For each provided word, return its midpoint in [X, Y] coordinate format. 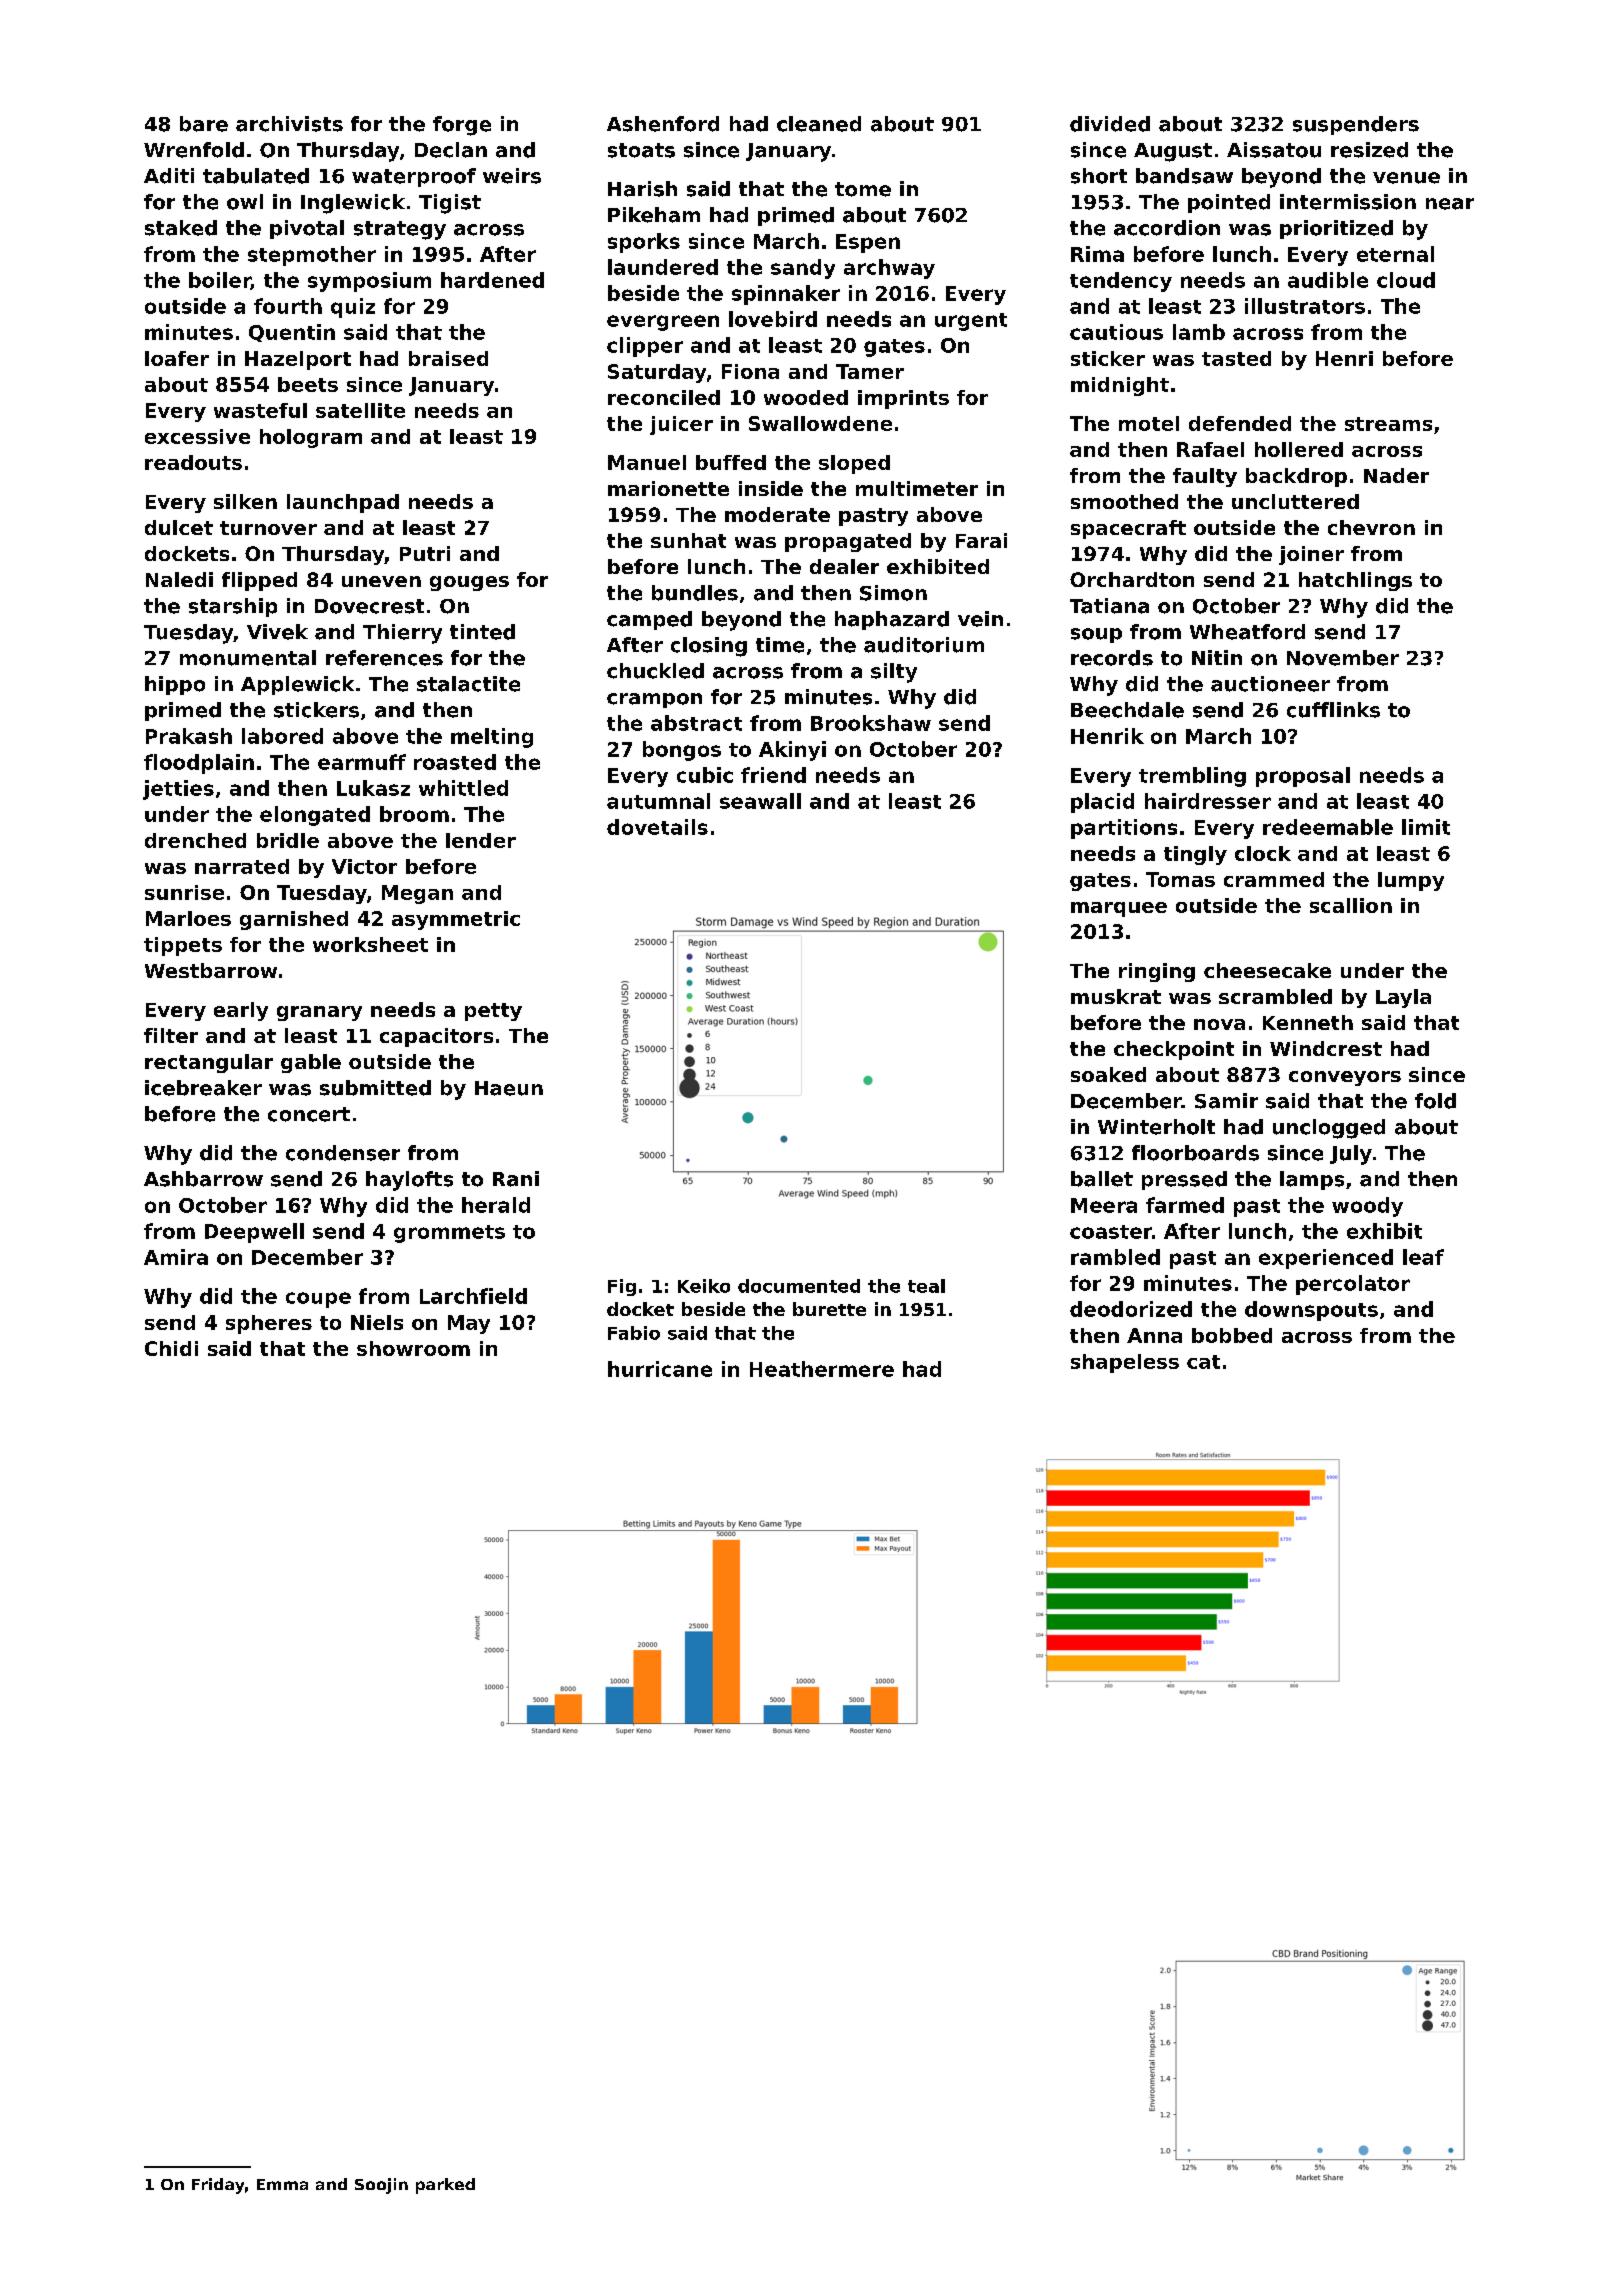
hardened [492, 280]
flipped [259, 581]
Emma [282, 2184]
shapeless [1125, 1363]
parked [445, 2186]
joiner [1311, 555]
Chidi [171, 1348]
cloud [1406, 280]
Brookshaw [871, 723]
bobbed [1232, 1335]
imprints [903, 399]
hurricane [660, 1369]
